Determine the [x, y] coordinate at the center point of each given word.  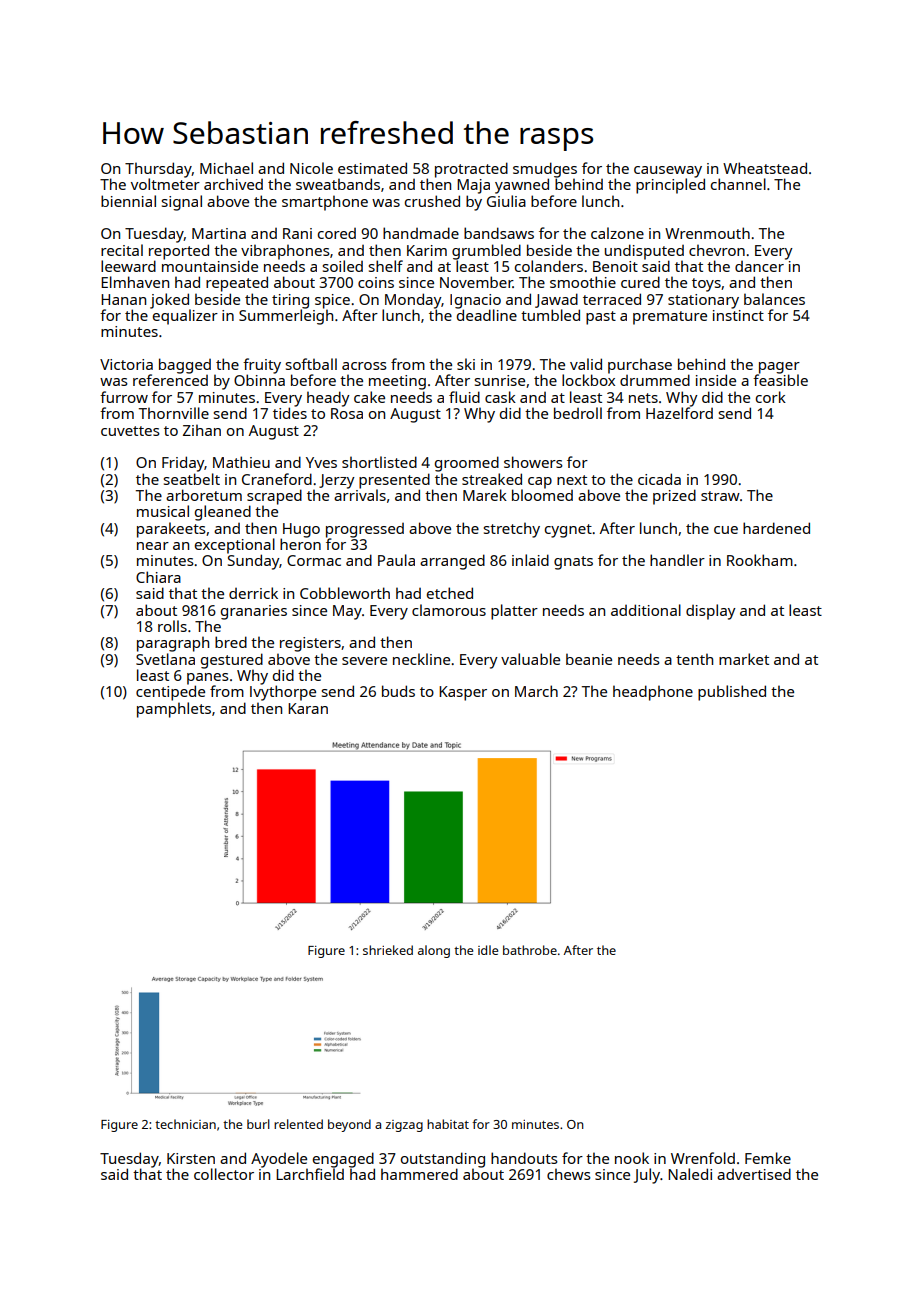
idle [488, 950]
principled [670, 186]
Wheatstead [765, 168]
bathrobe [530, 950]
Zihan [202, 430]
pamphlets [174, 710]
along [434, 951]
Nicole [311, 168]
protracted [471, 170]
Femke [768, 1158]
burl [258, 1124]
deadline [487, 315]
